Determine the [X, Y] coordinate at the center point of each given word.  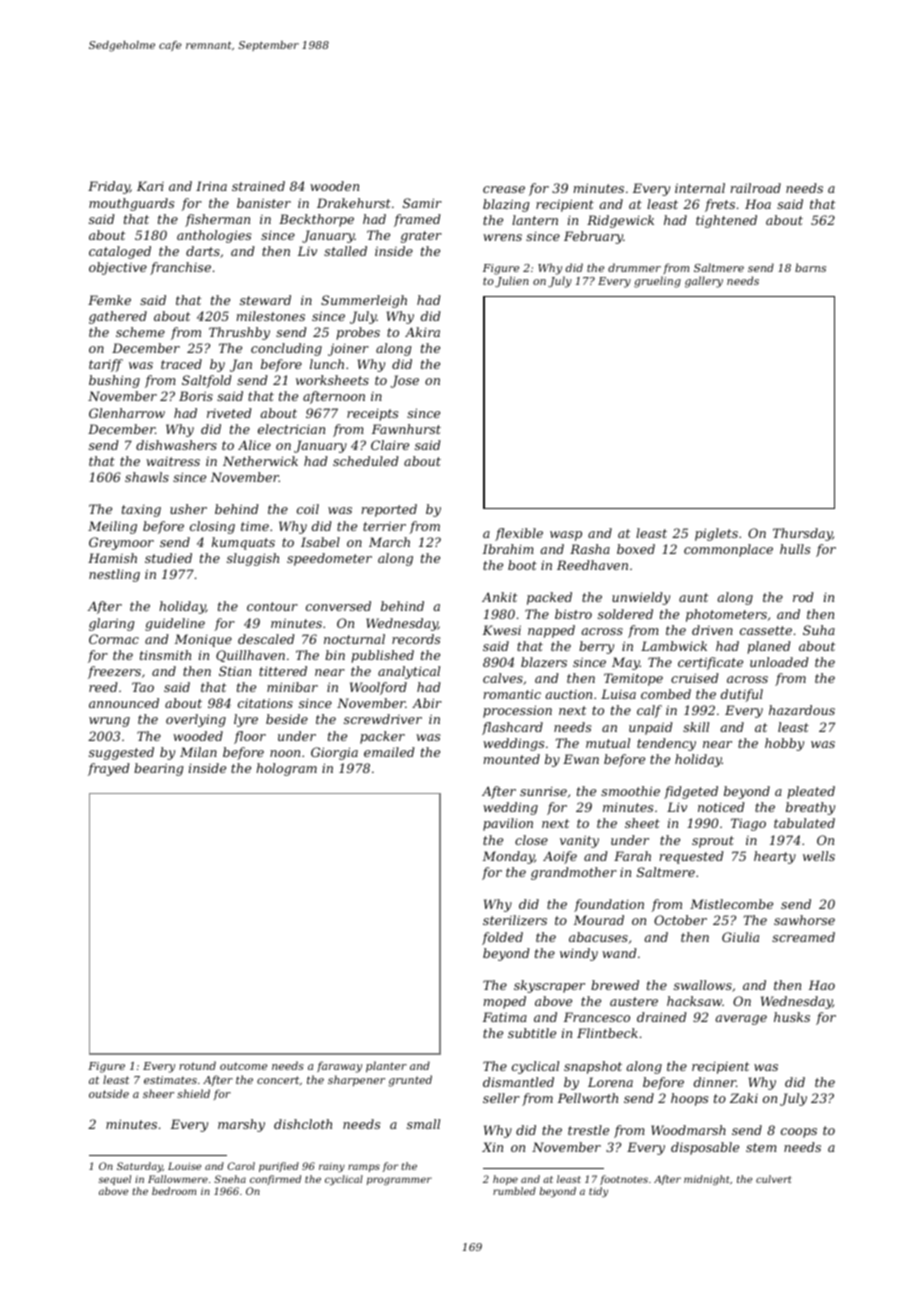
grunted [410, 1081]
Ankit [499, 597]
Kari [150, 186]
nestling [114, 575]
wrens [502, 237]
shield [193, 1093]
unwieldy [641, 598]
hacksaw [694, 1001]
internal [700, 188]
